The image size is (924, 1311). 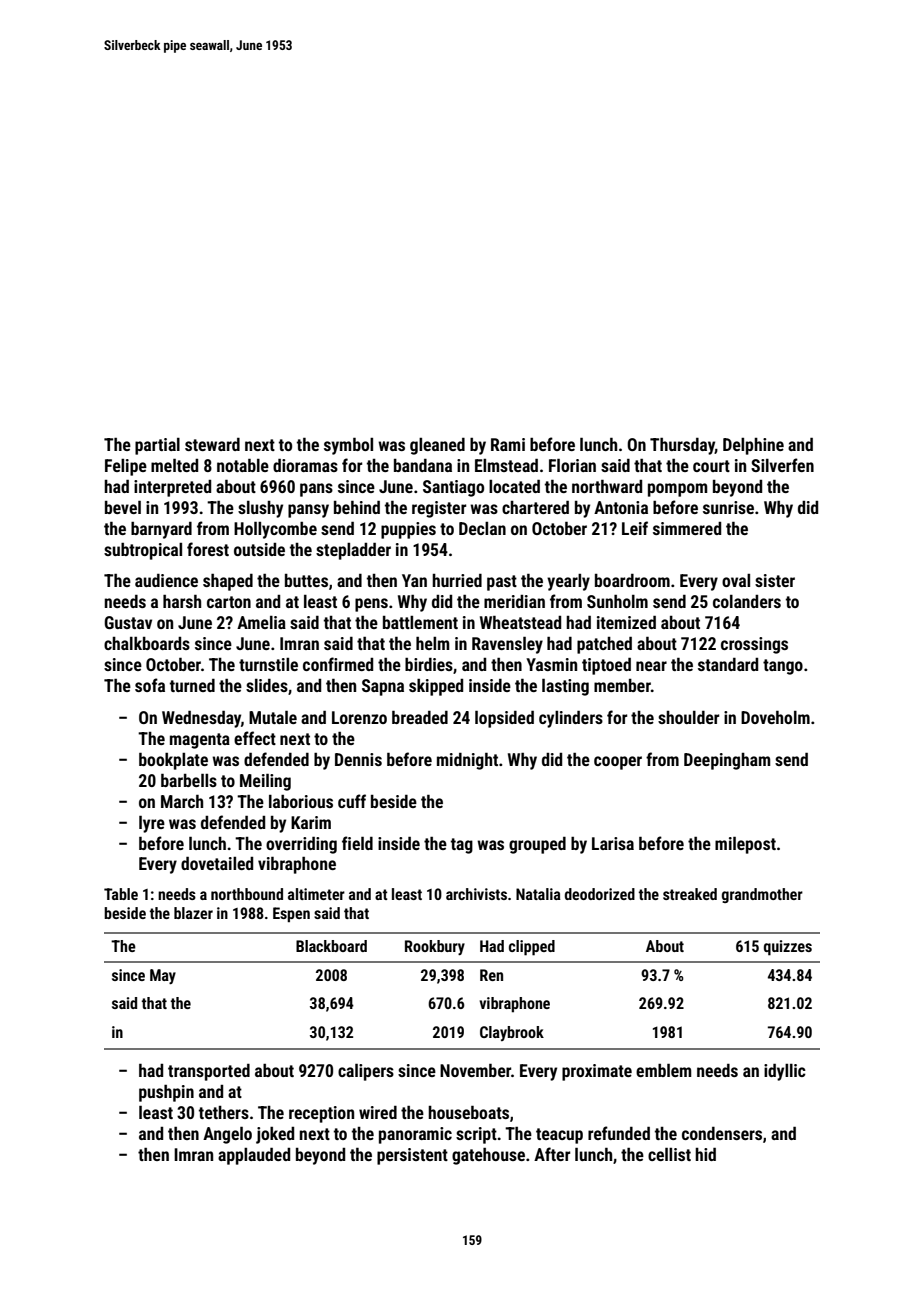 What do you see at coordinates (690, 894) in the page?
I see `streaked` at bounding box center [690, 894].
